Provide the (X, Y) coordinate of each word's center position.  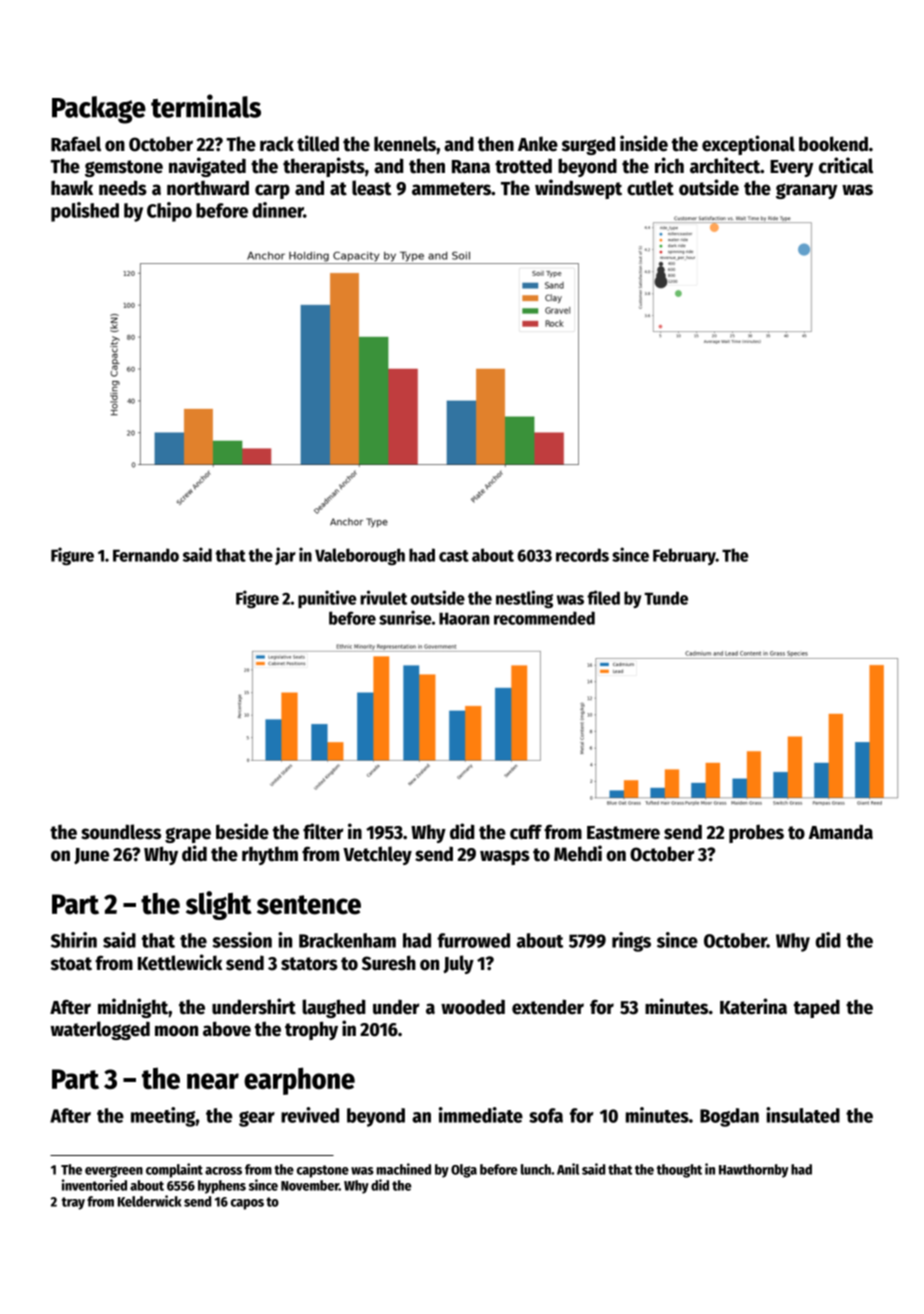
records (582, 555)
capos (247, 1204)
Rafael (76, 144)
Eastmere (623, 833)
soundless (121, 832)
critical (846, 165)
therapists (324, 167)
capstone (323, 1171)
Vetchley (377, 855)
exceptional (748, 145)
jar (285, 556)
